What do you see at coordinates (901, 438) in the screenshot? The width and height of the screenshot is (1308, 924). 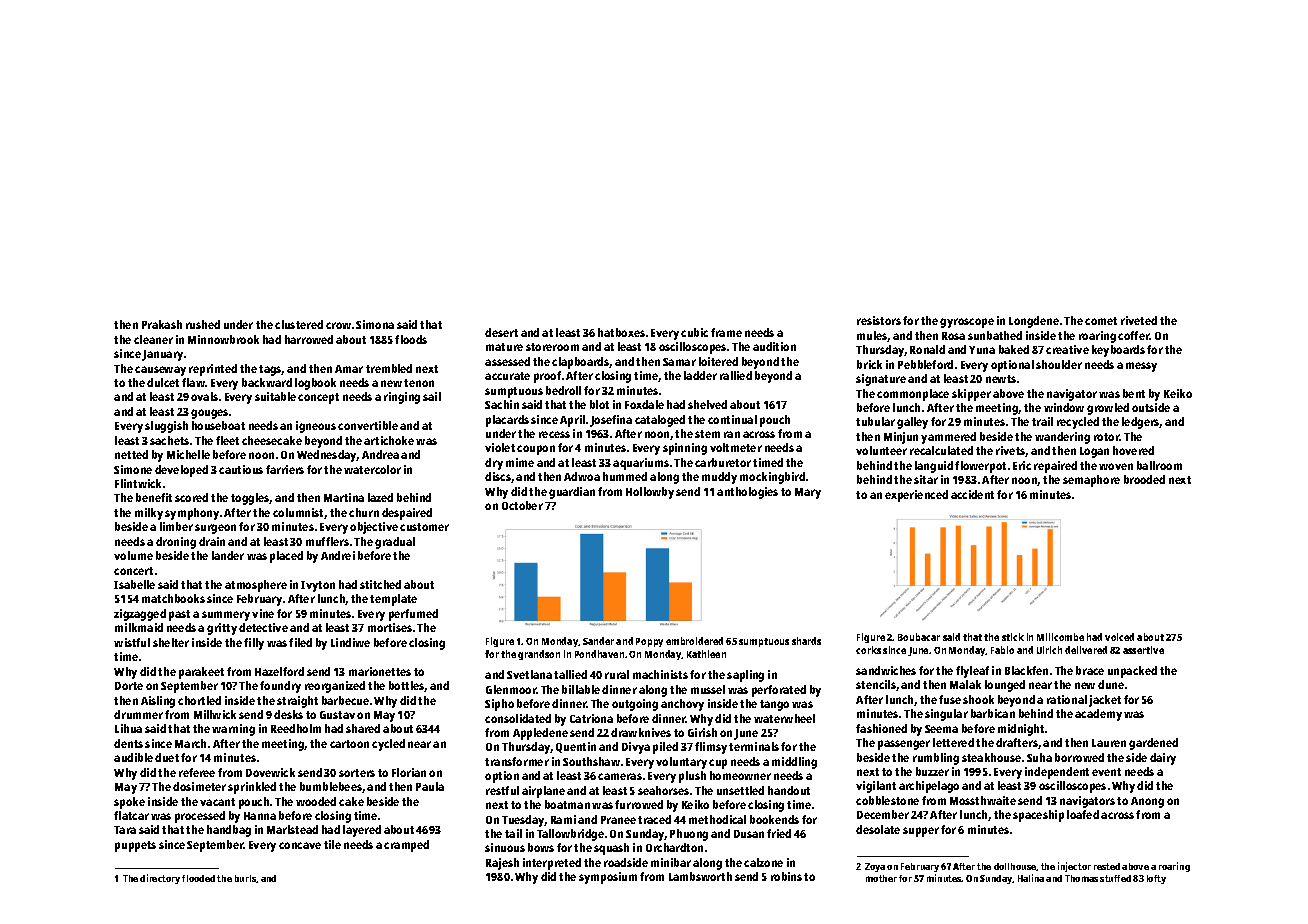 I see `Minjun` at bounding box center [901, 438].
